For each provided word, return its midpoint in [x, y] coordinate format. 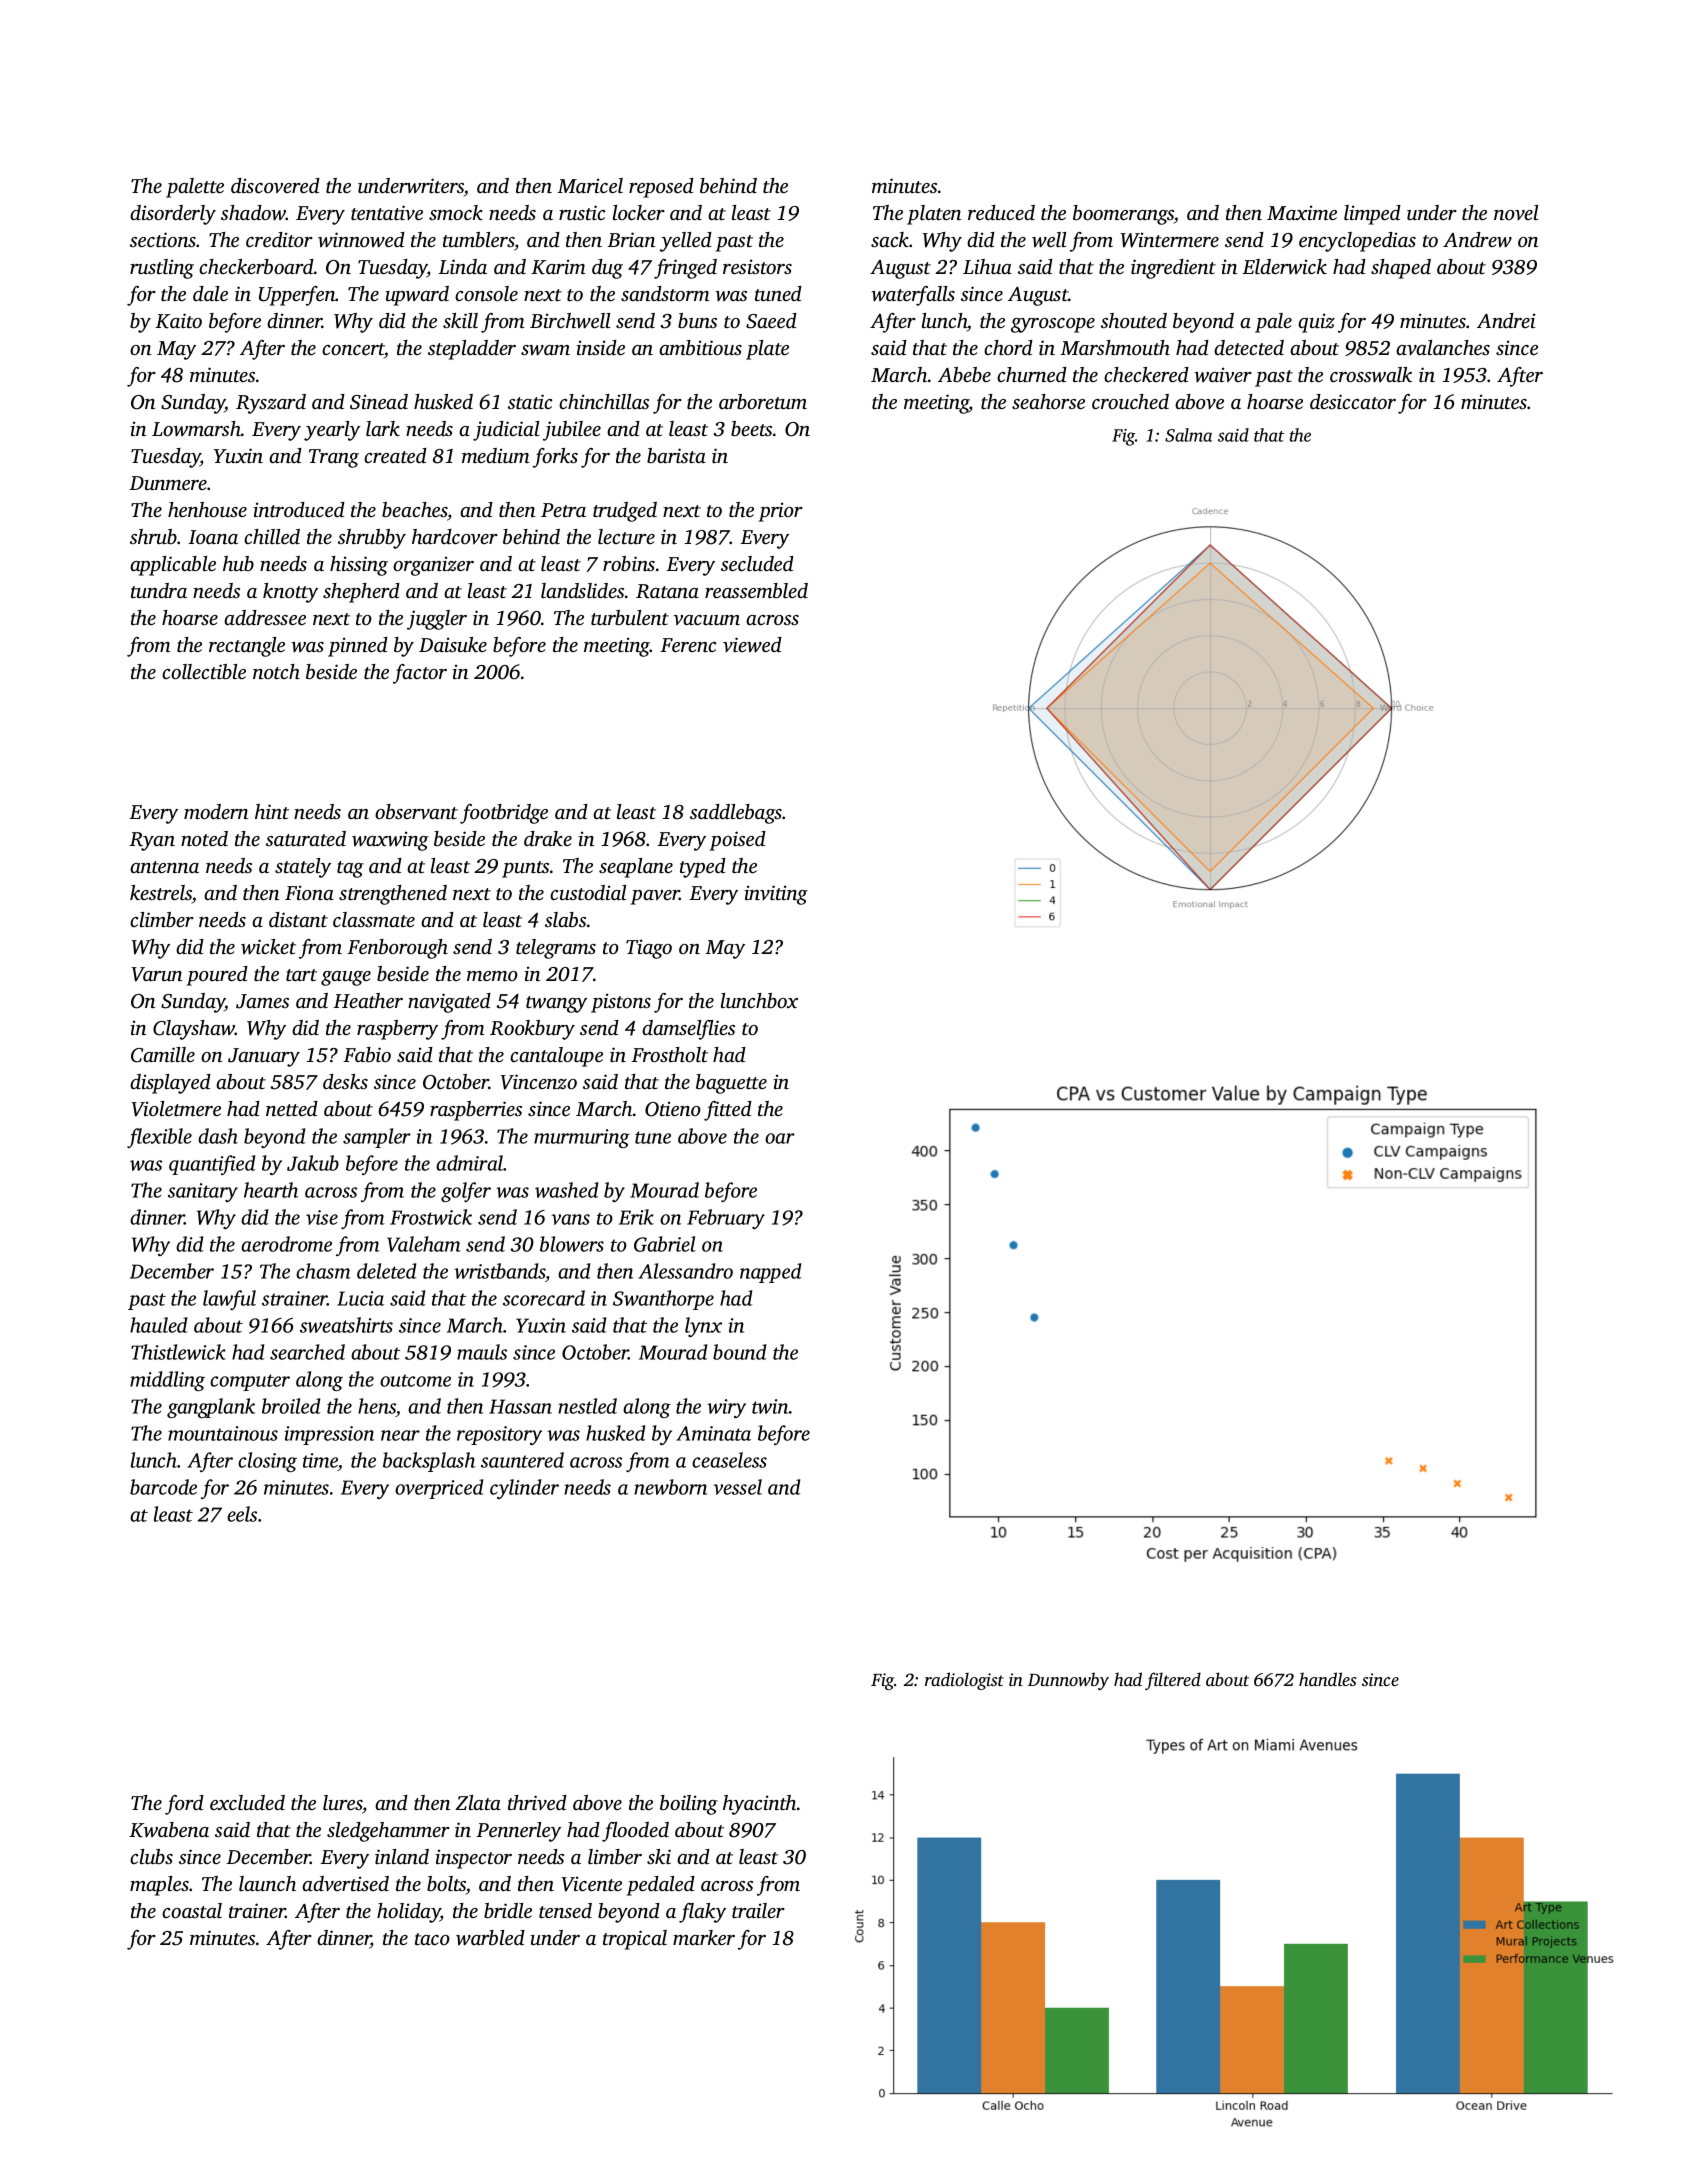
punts [525, 869]
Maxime [1302, 212]
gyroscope [1053, 325]
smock [456, 212]
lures [343, 1804]
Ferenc [688, 645]
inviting [776, 895]
